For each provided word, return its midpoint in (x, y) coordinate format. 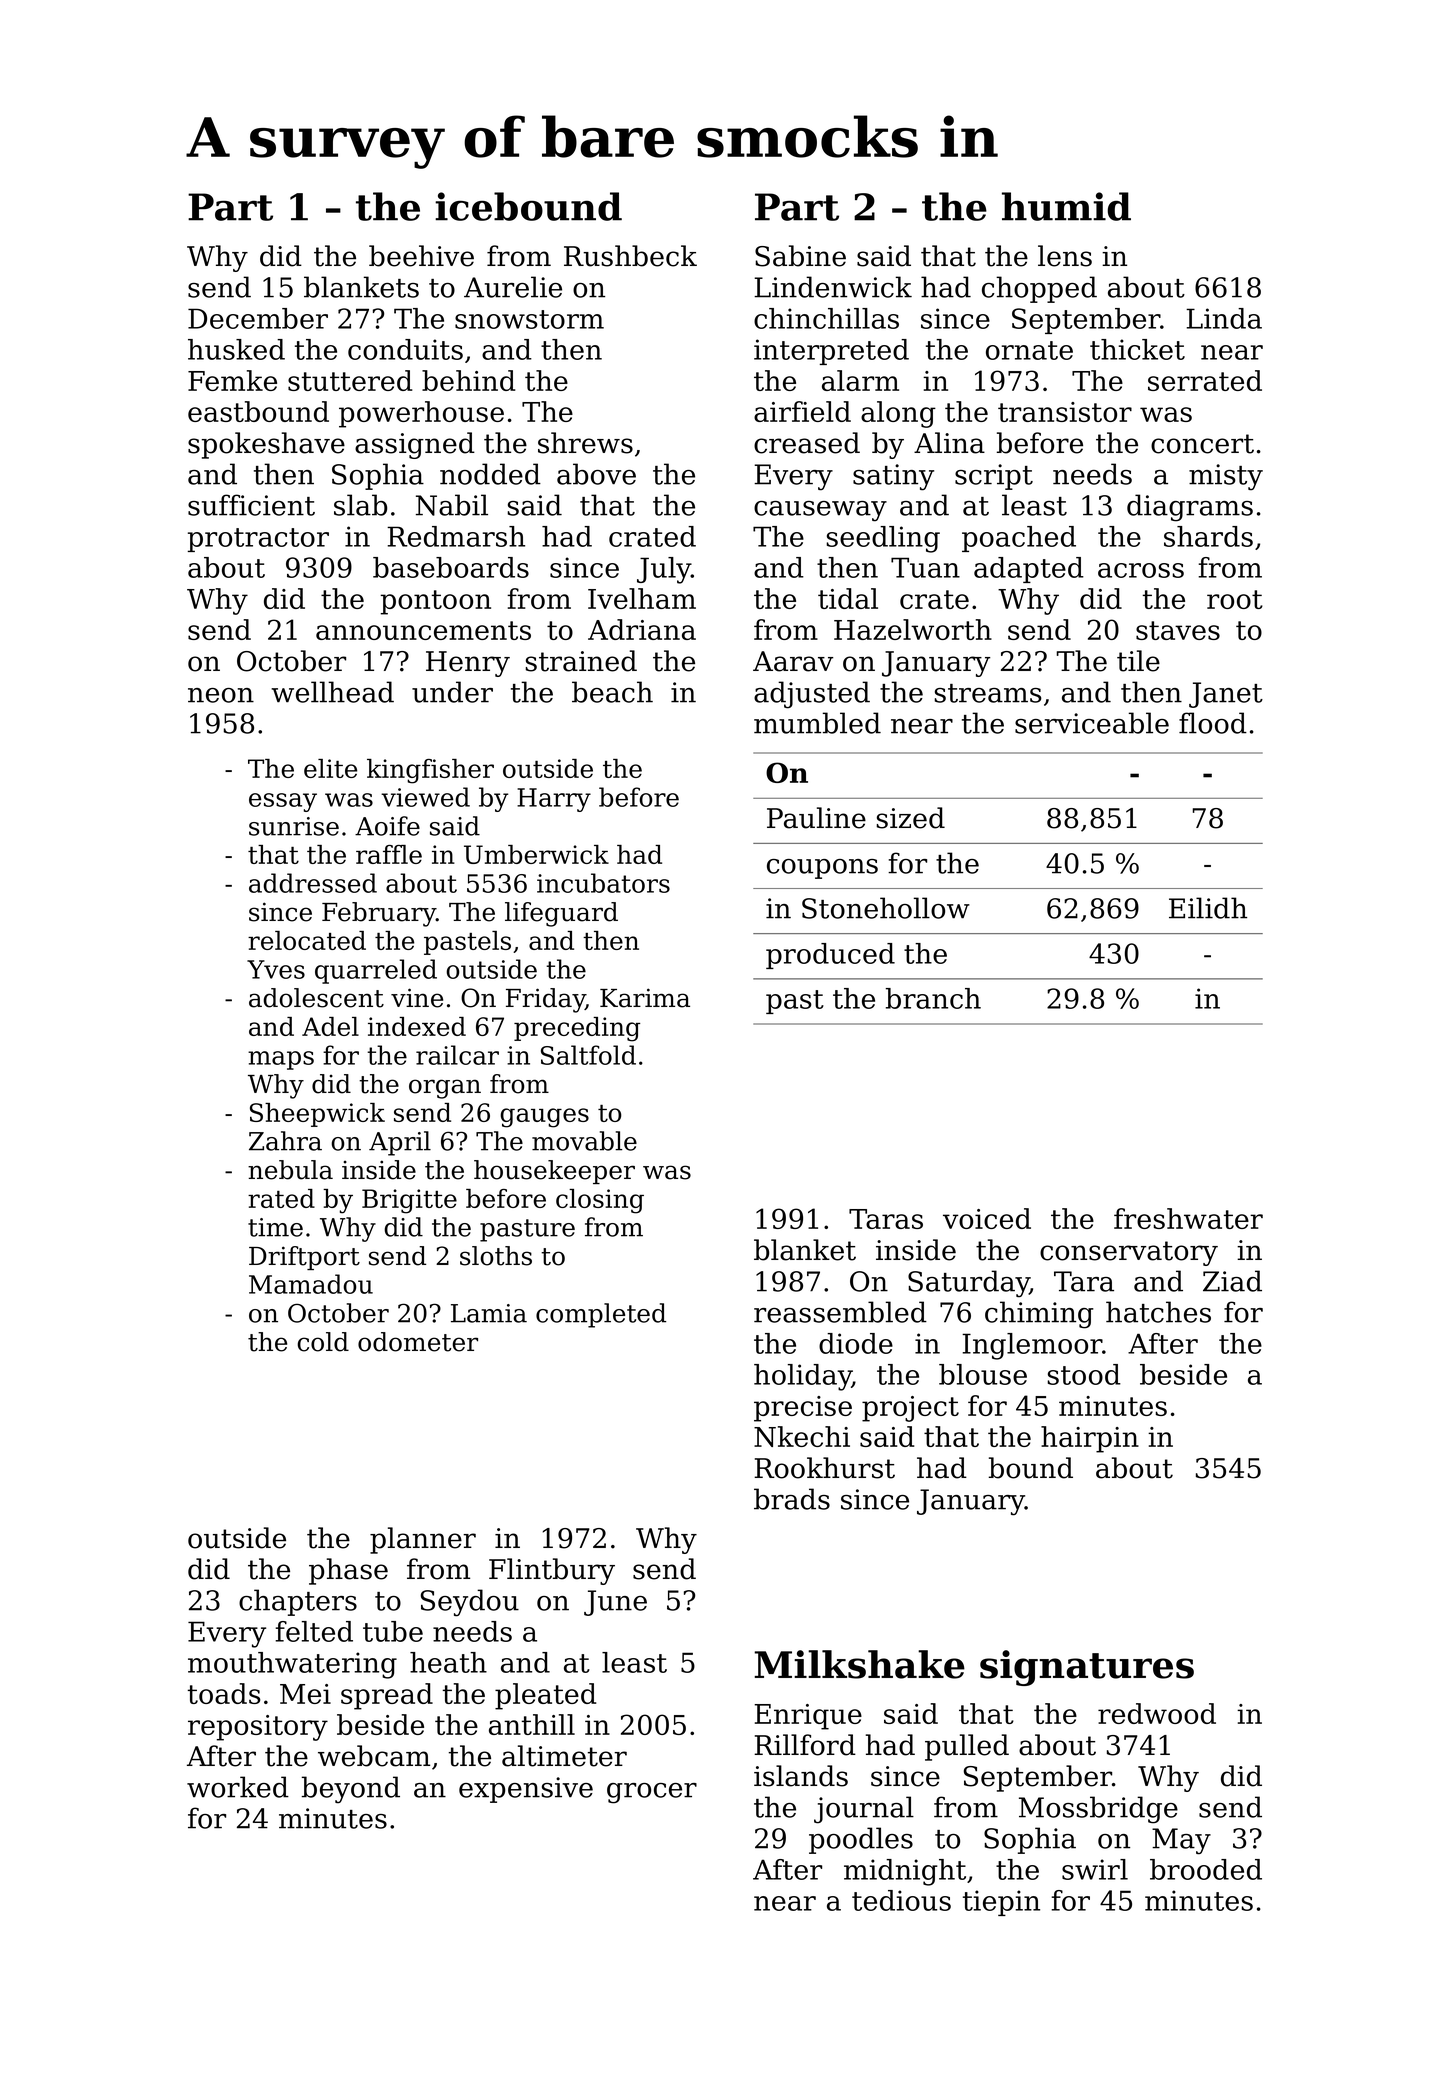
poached (1019, 539)
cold (323, 1342)
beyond (351, 1790)
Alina (949, 443)
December (258, 318)
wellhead (332, 692)
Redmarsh (456, 536)
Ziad (1232, 1281)
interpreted (831, 352)
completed (601, 1315)
